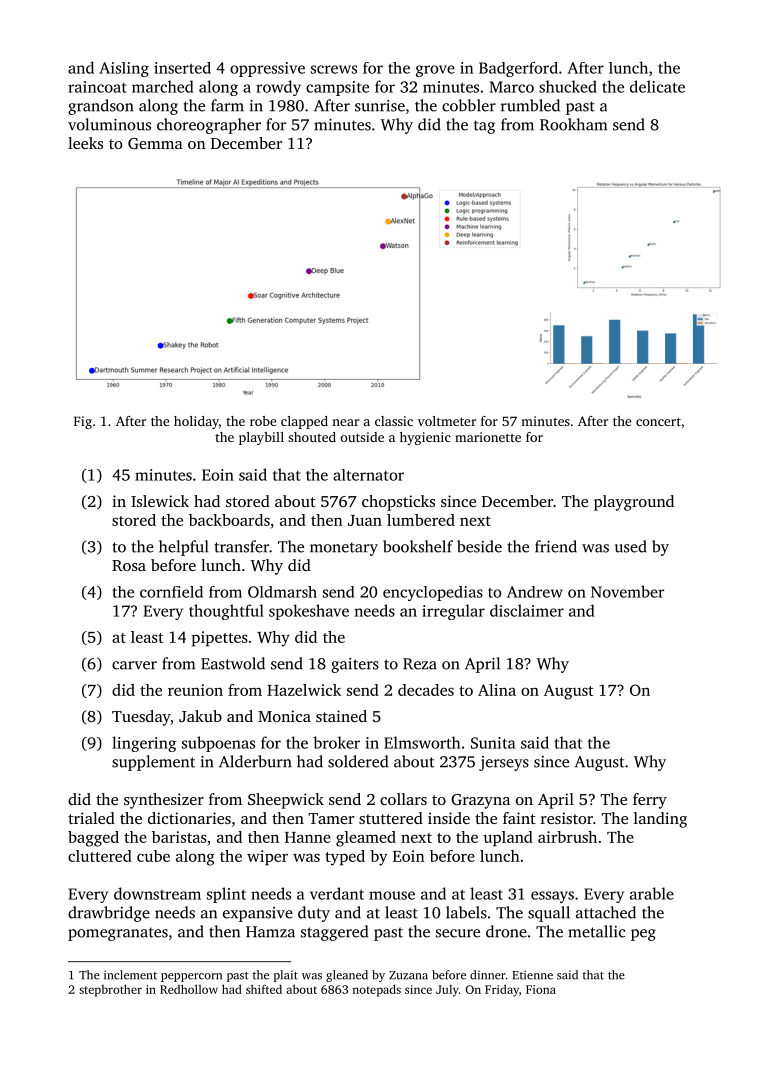 Image resolution: width=758 pixels, height=1076 pixels. Describe the element at coordinates (573, 124) in the screenshot. I see `Rookham` at that location.
